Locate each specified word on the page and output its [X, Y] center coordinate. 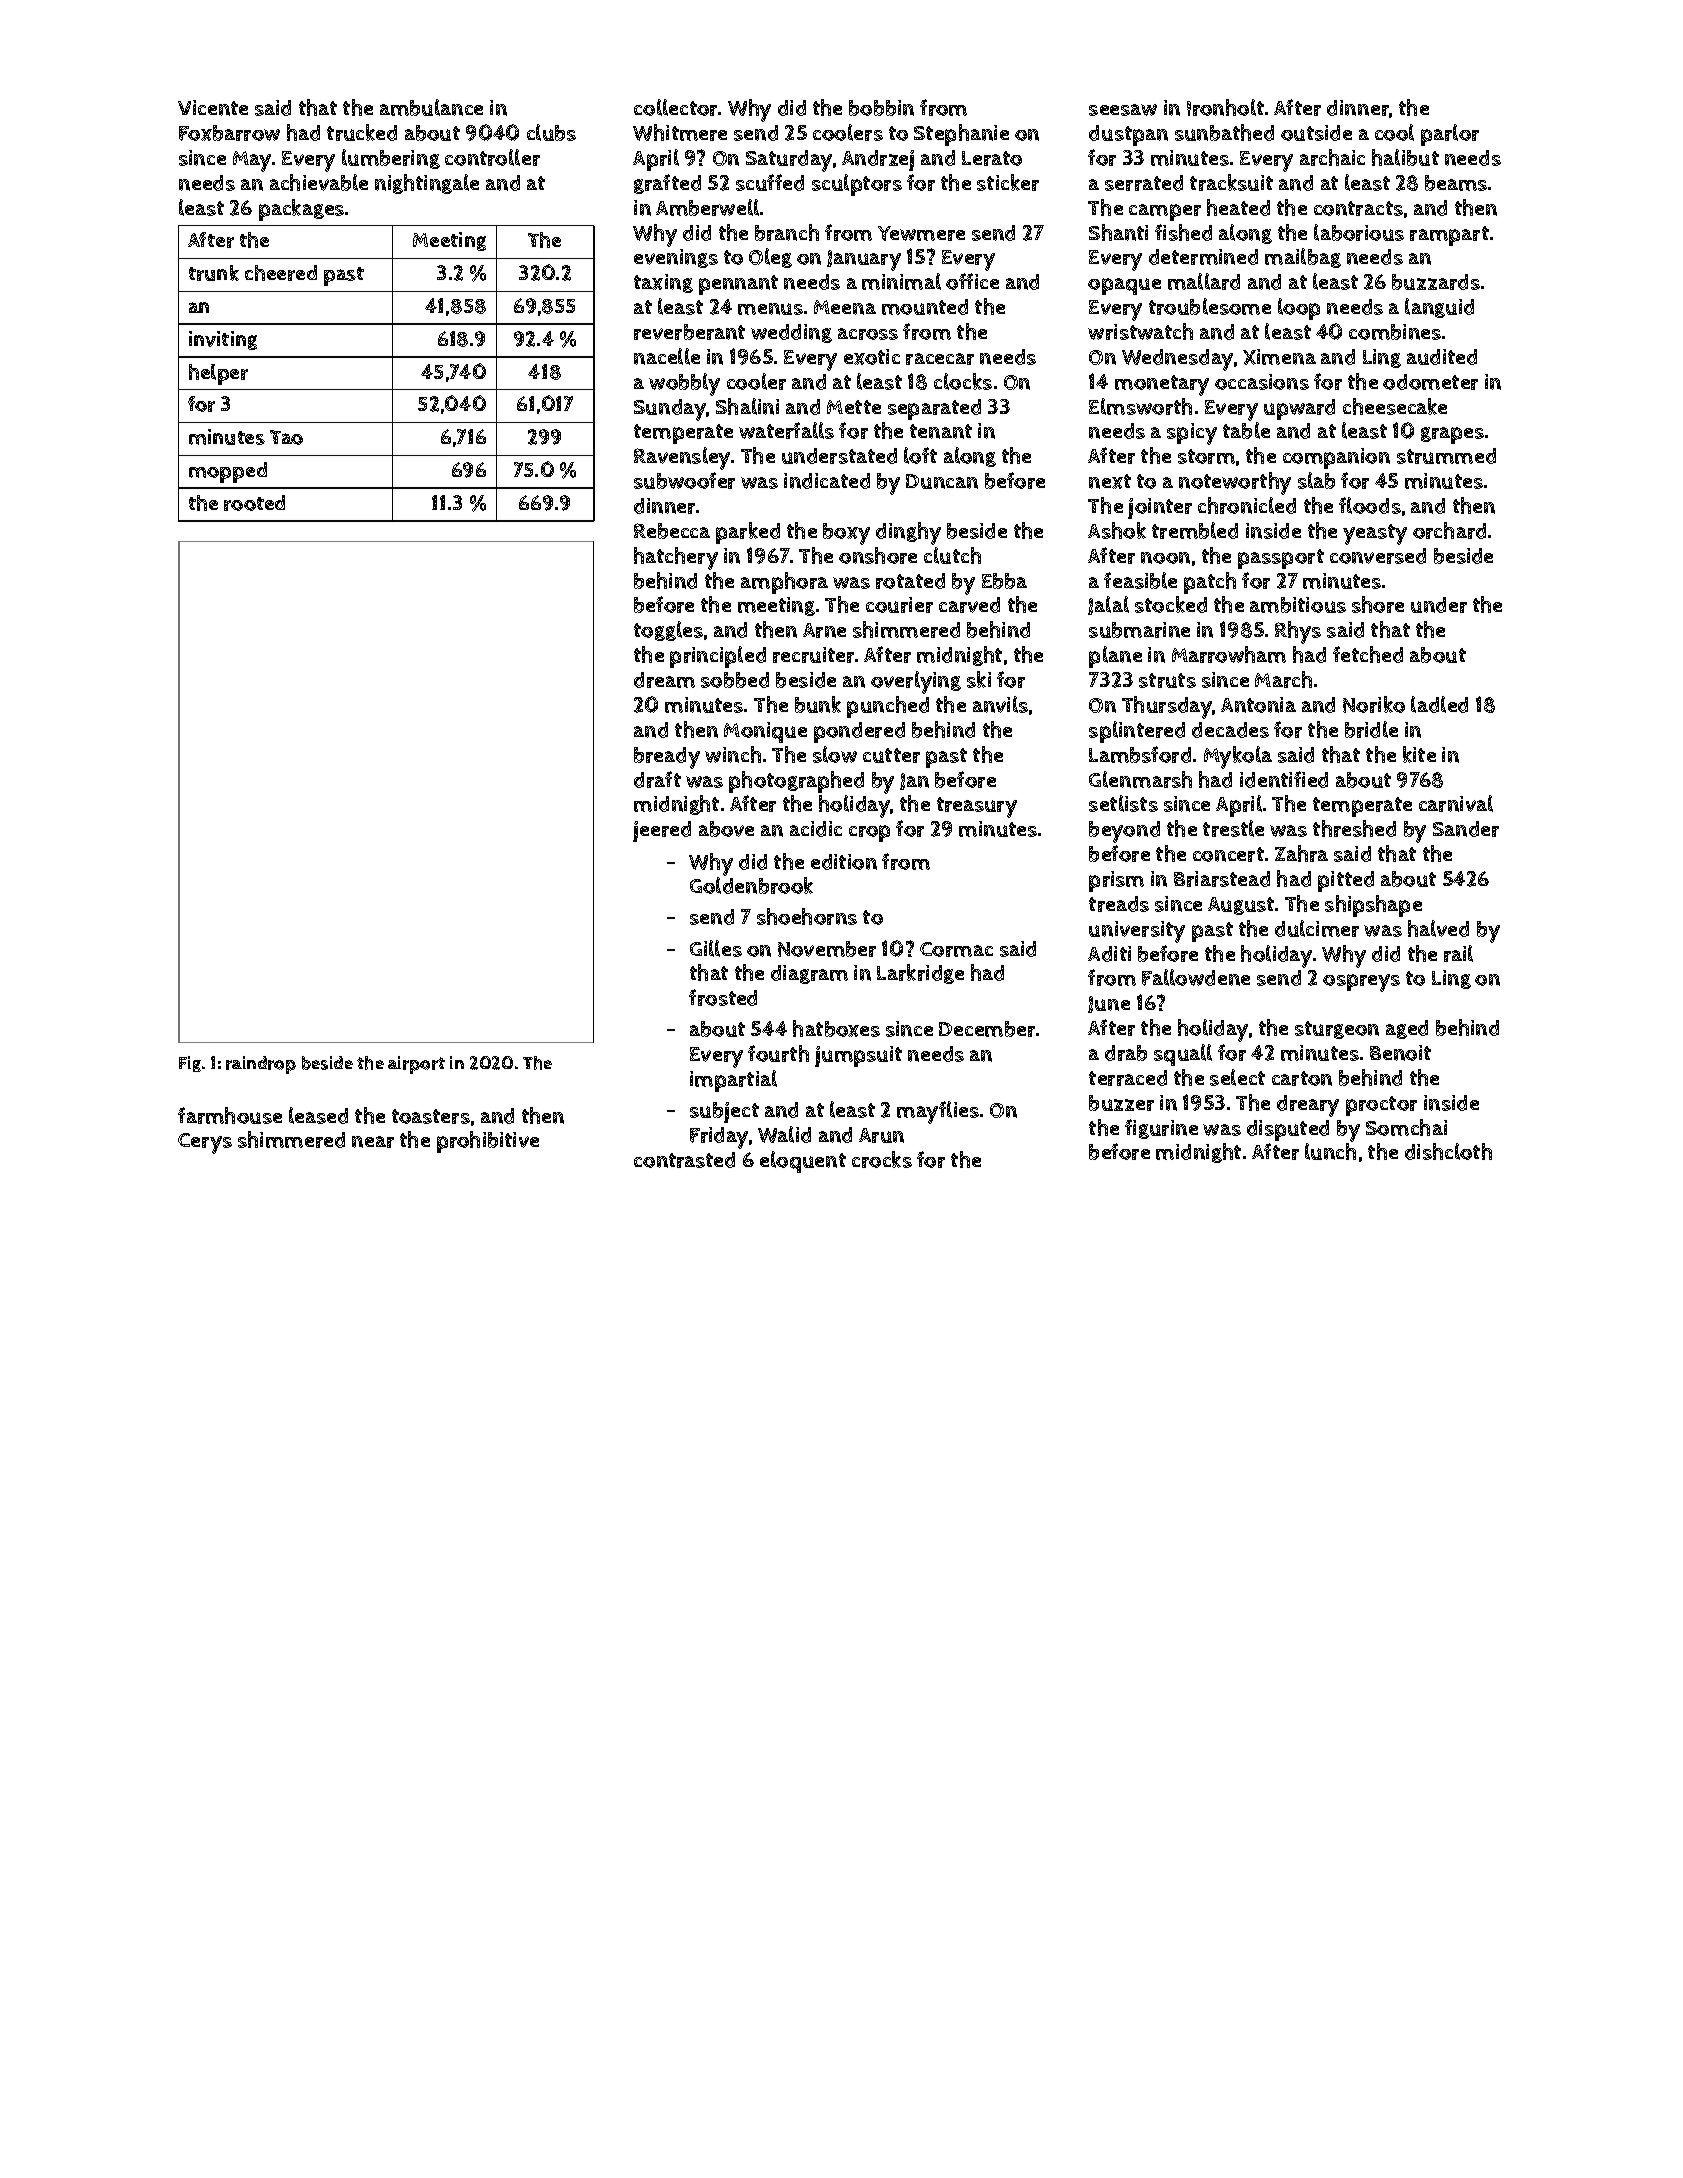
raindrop [261, 1065]
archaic [1332, 157]
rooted [254, 503]
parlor [1450, 135]
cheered [281, 273]
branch [787, 232]
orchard [1449, 530]
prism [1116, 881]
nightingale [427, 184]
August [1241, 906]
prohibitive [488, 1142]
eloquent [803, 1162]
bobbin [881, 108]
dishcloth [1448, 1151]
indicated [827, 481]
